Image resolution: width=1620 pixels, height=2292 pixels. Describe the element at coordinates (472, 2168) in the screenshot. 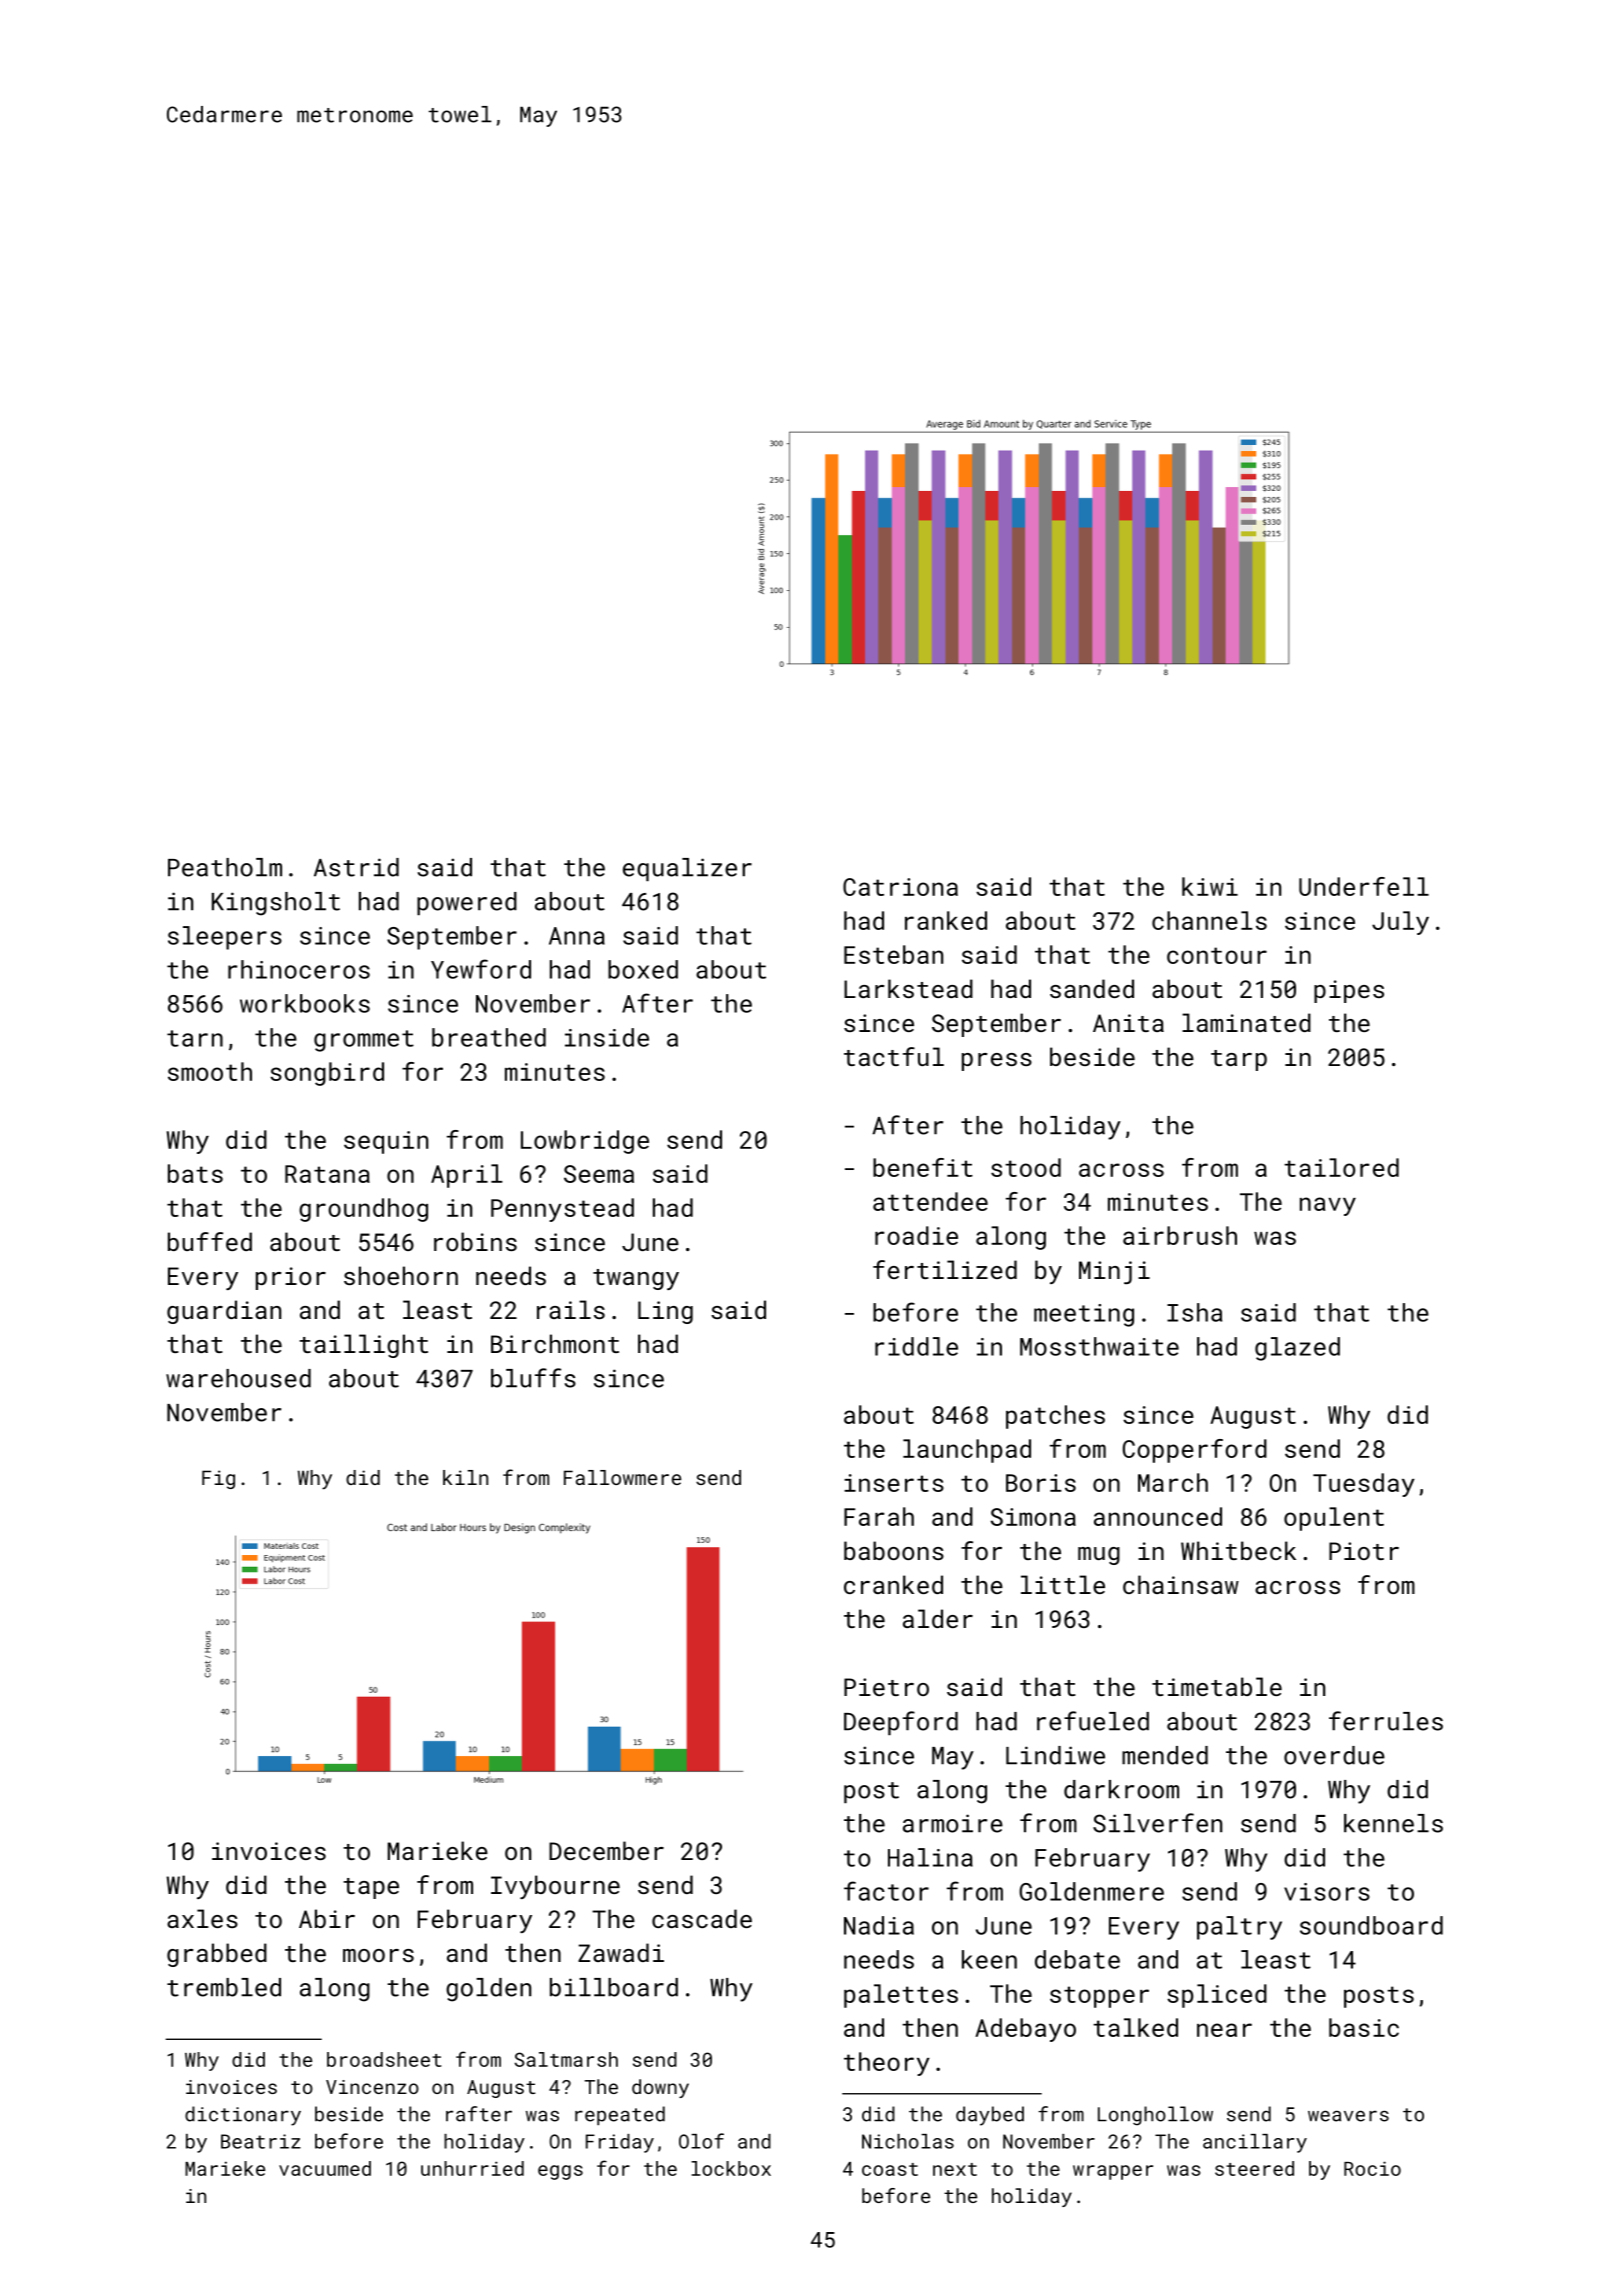

I see `unhurried` at that location.
